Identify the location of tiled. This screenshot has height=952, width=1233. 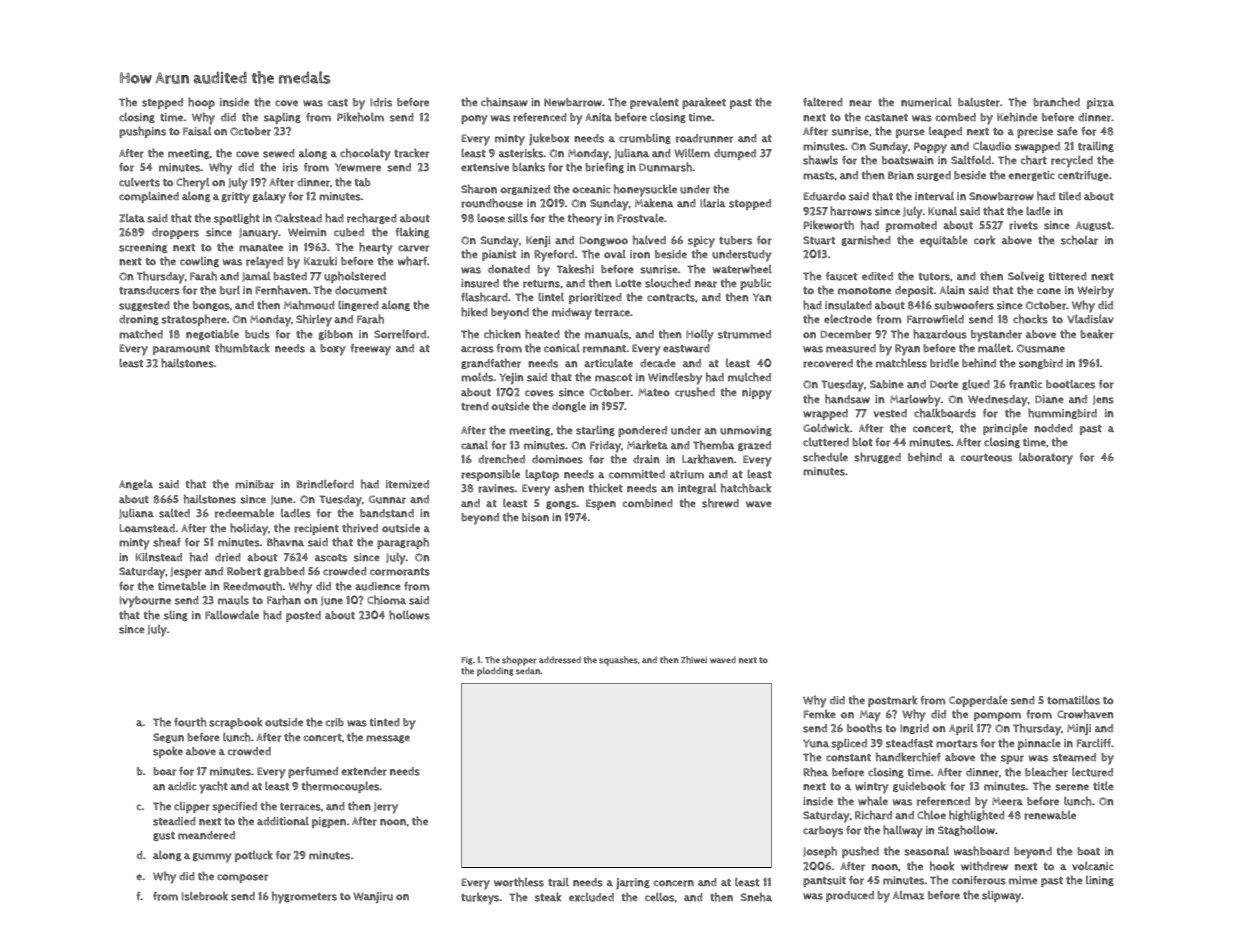
(1070, 196).
